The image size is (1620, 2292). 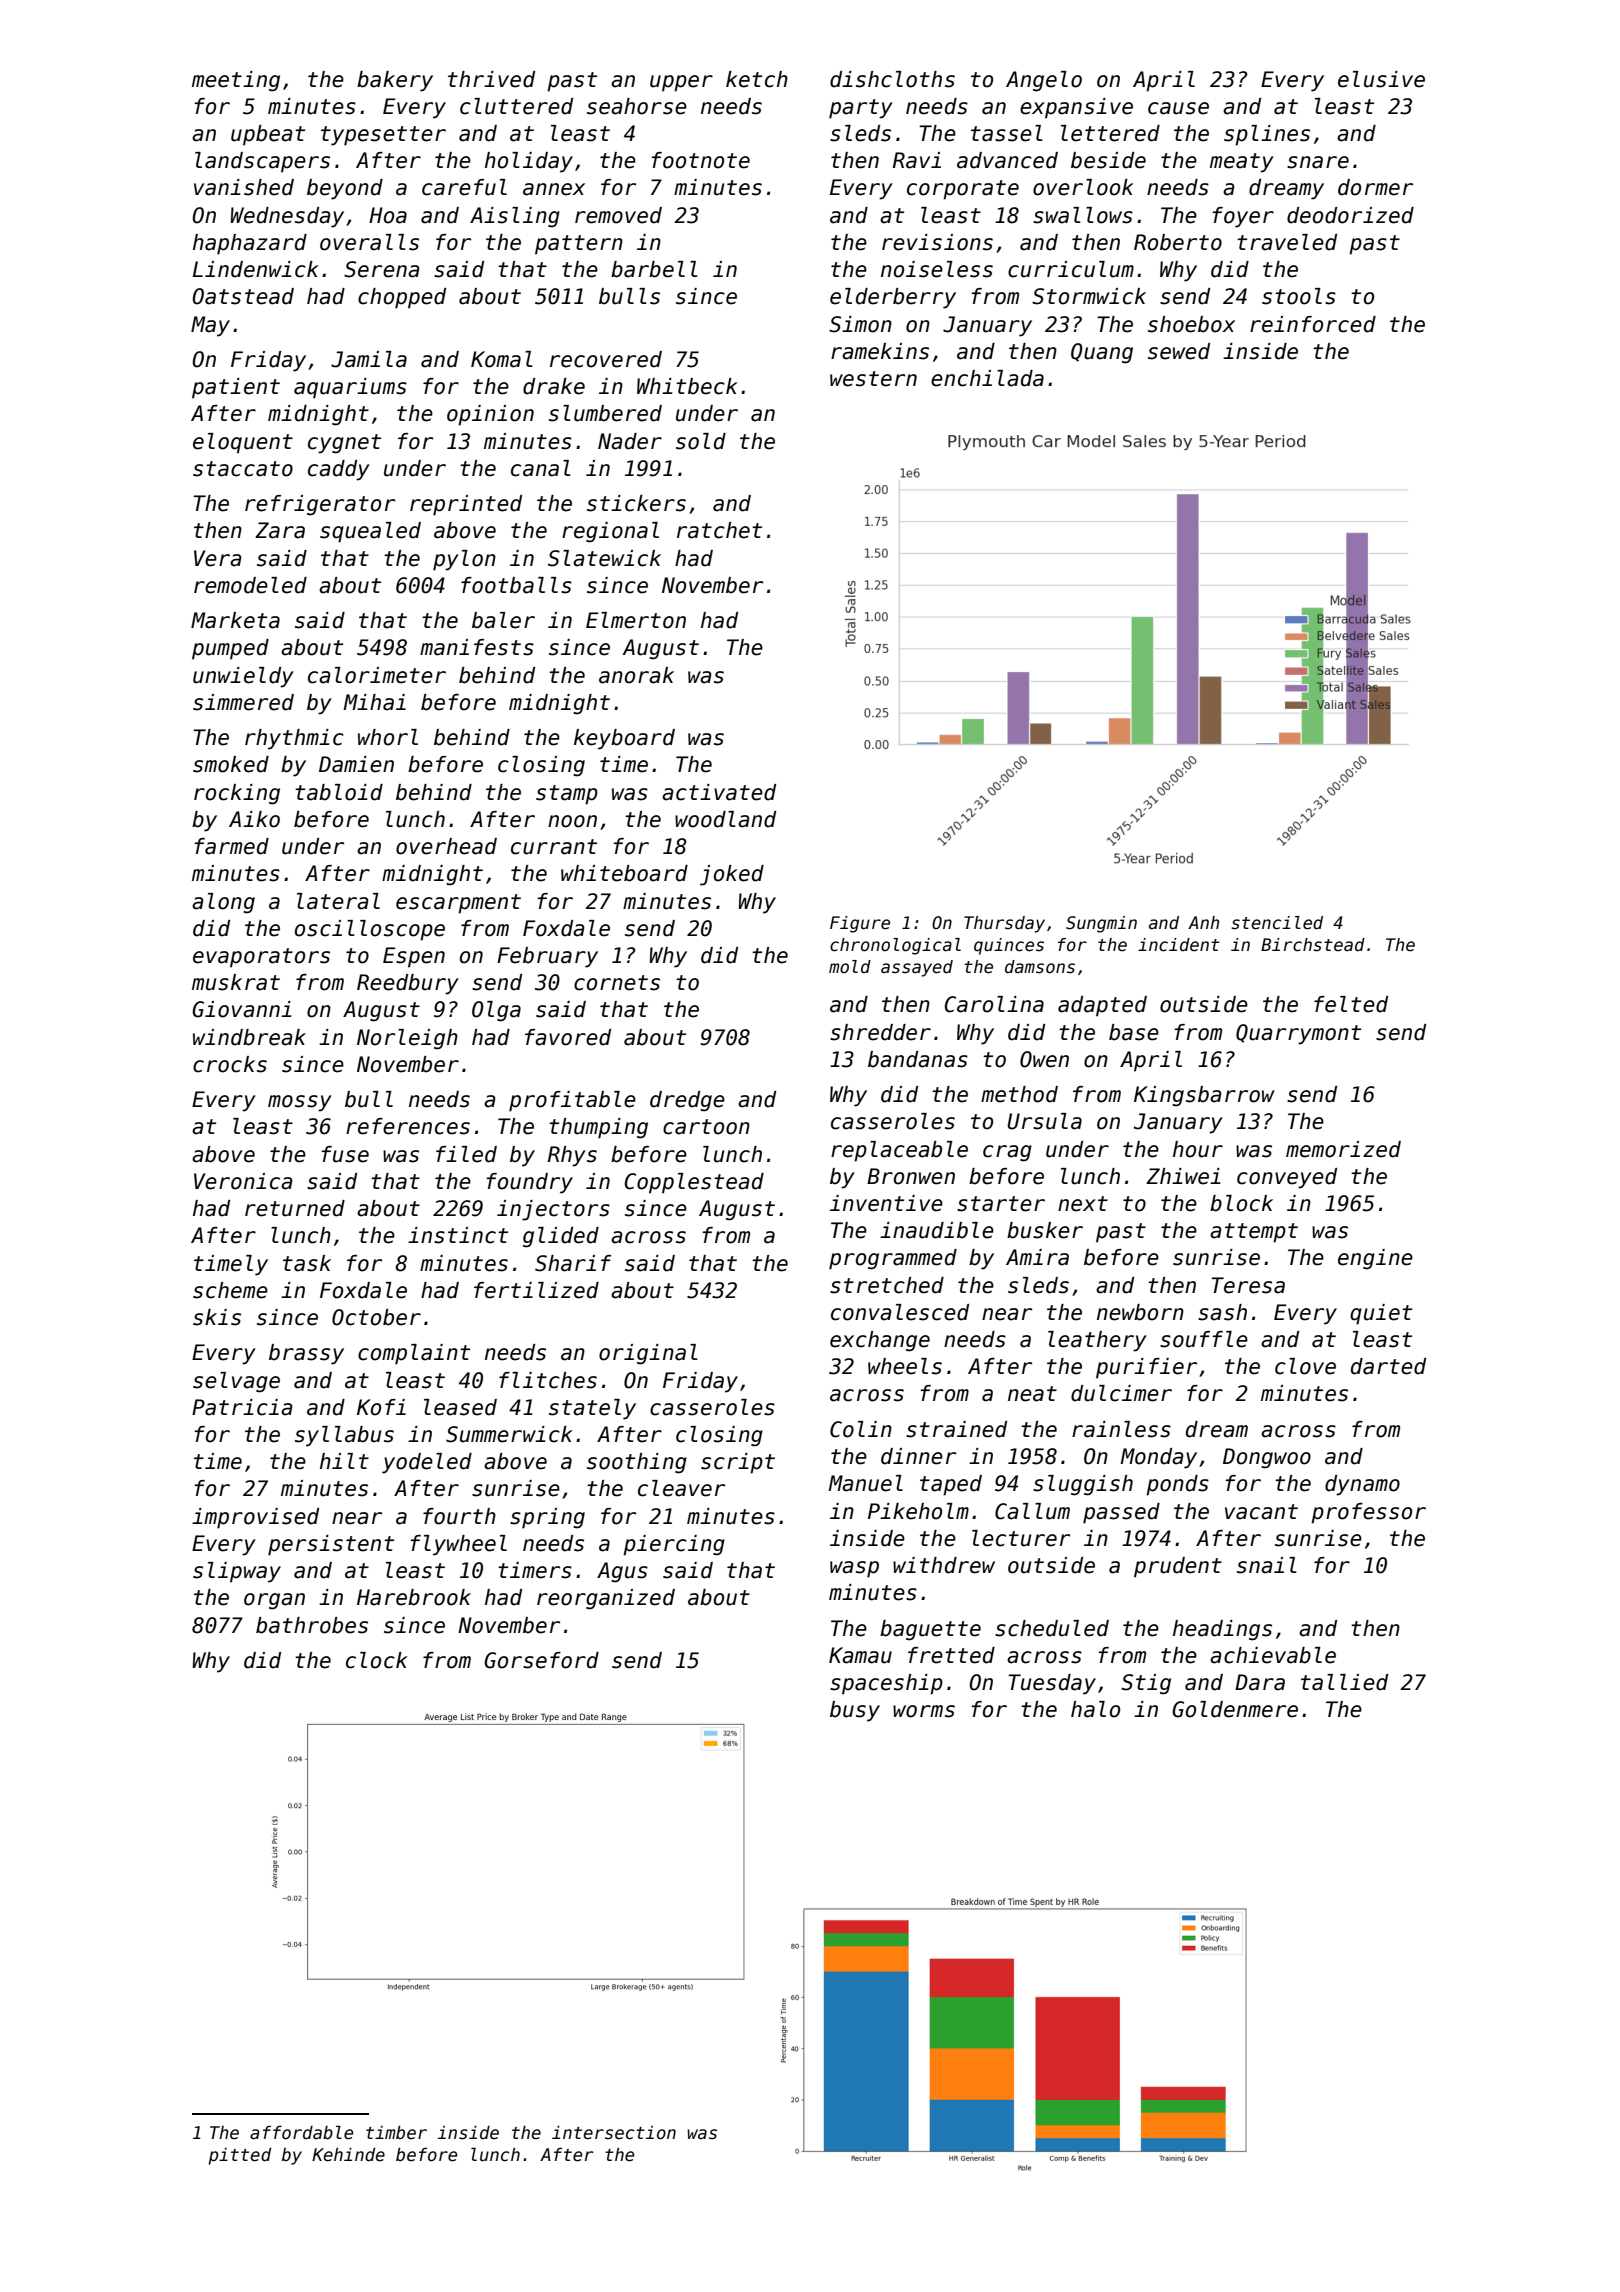 What do you see at coordinates (700, 160) in the screenshot?
I see `footnote` at bounding box center [700, 160].
